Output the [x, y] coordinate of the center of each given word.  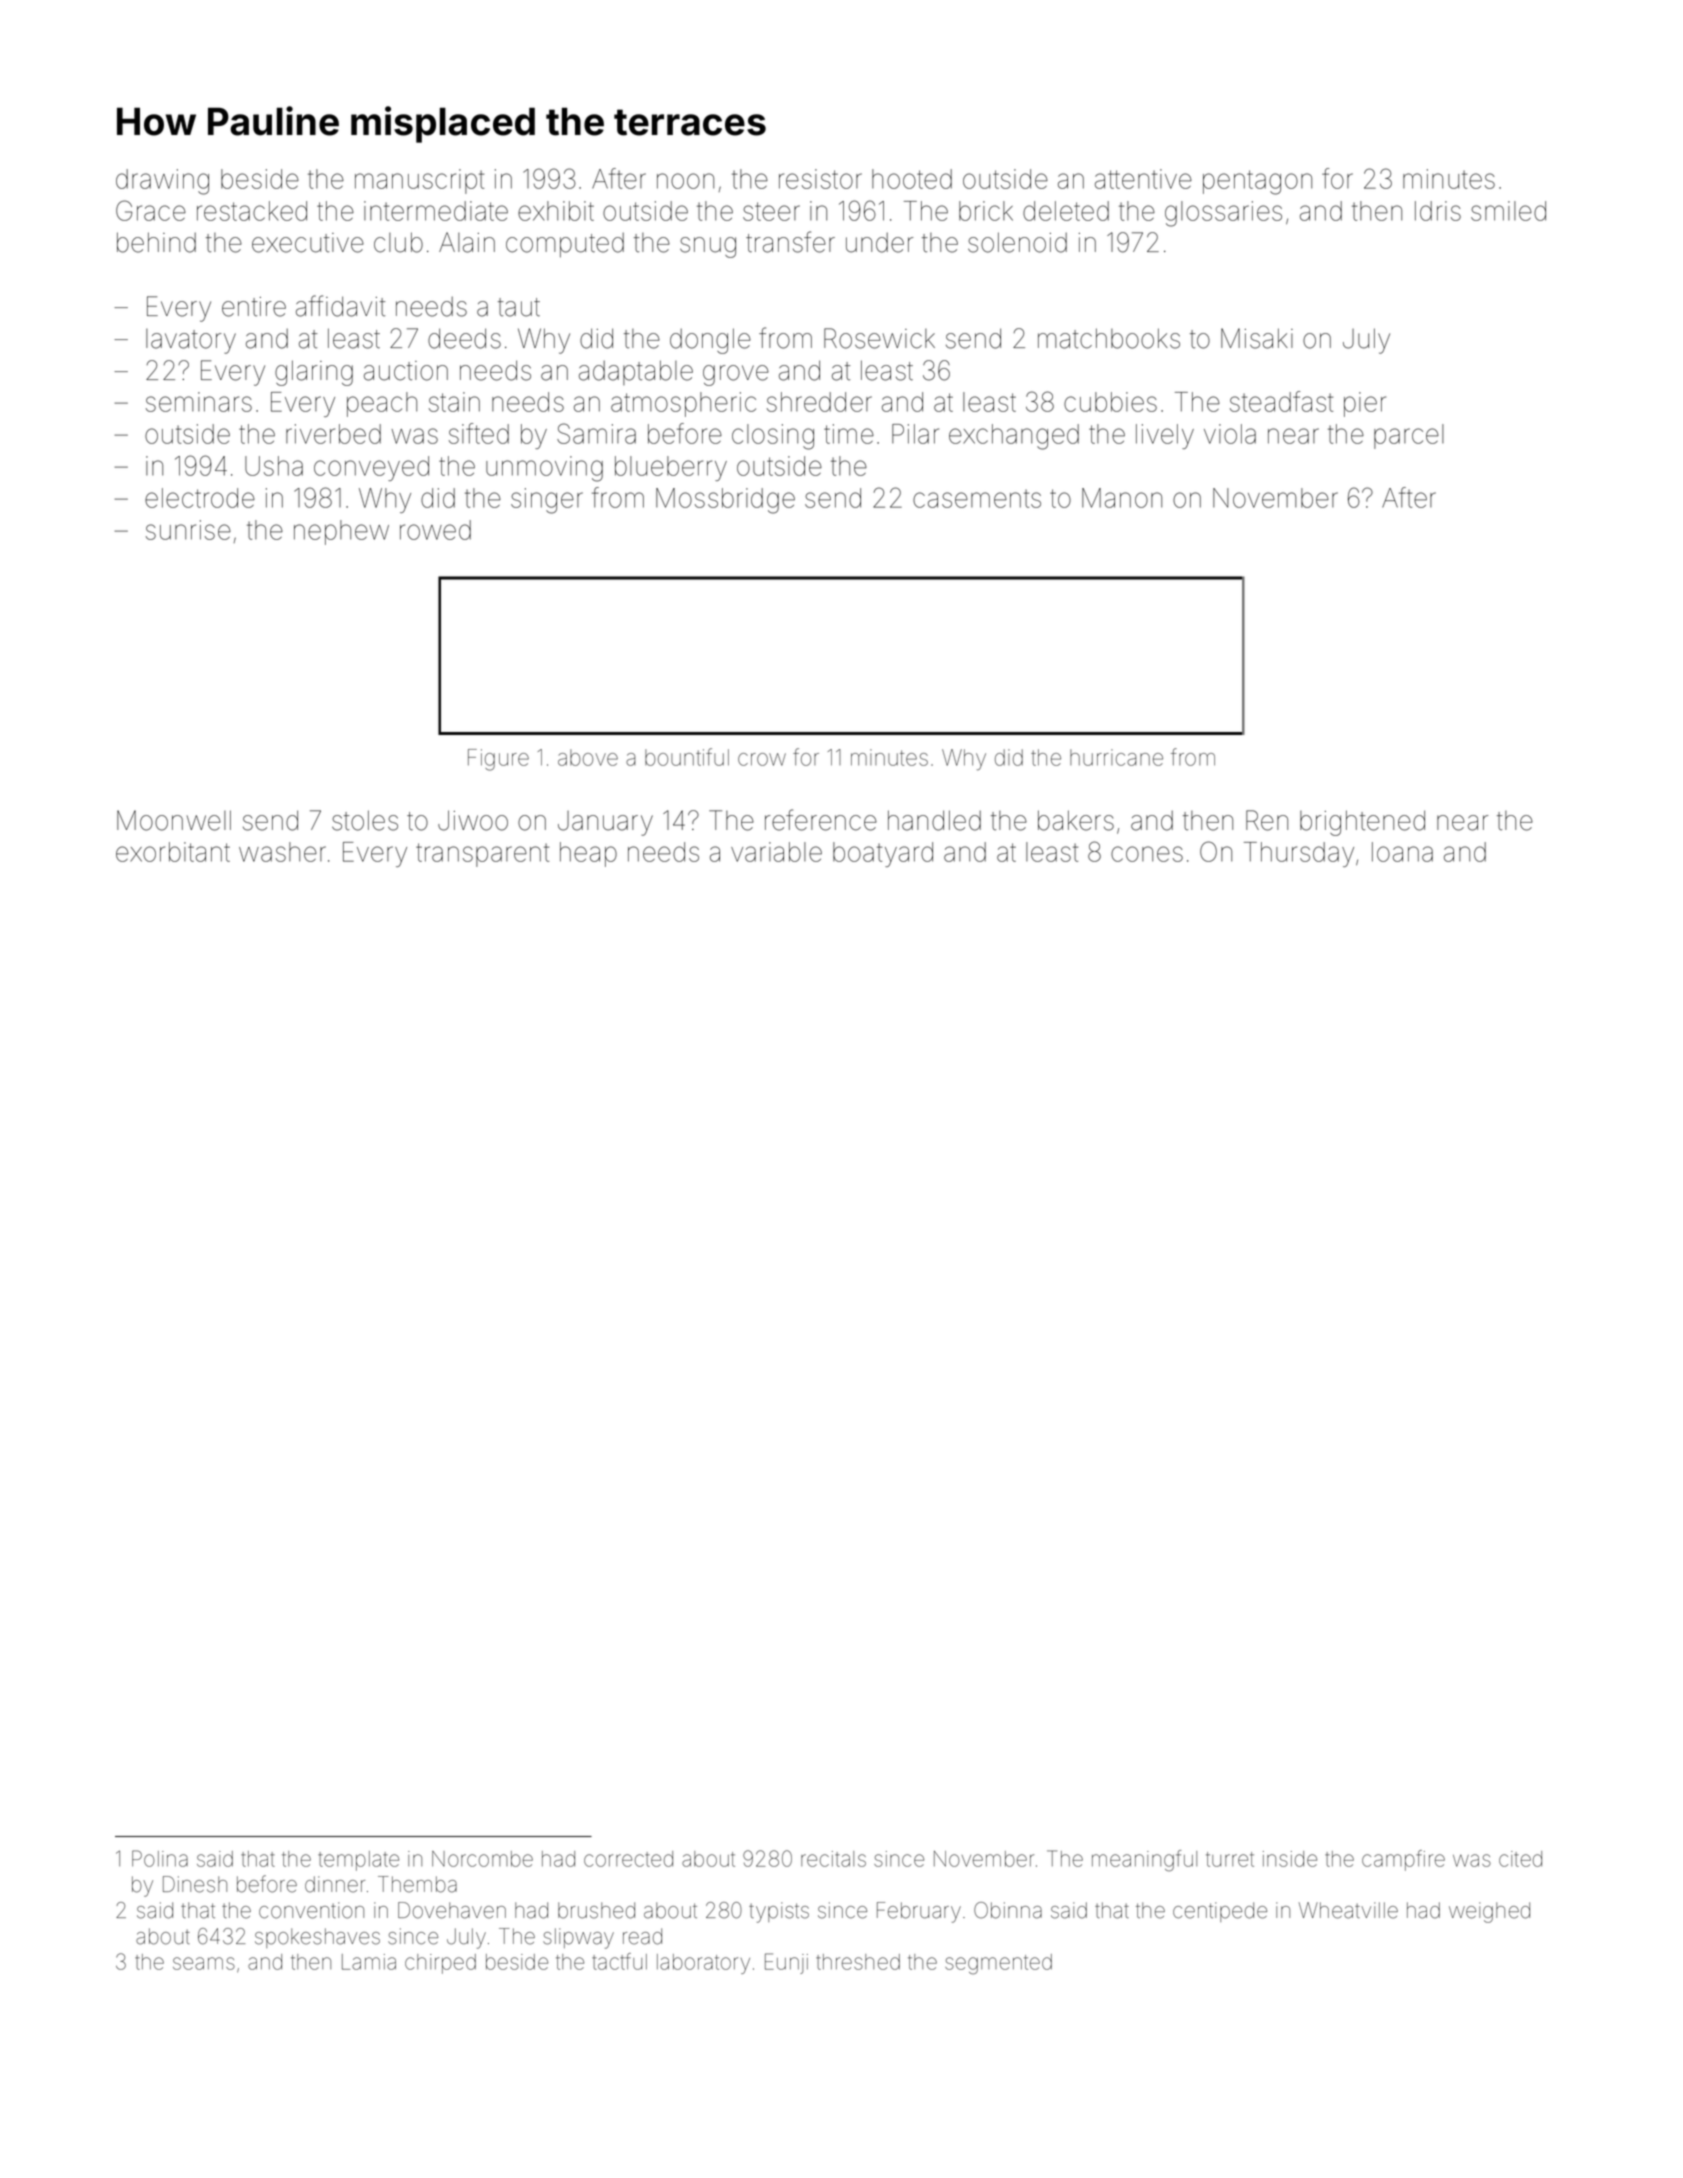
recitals [833, 1859]
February [919, 1912]
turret [1230, 1859]
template [358, 1861]
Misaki [1257, 338]
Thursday [1299, 854]
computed [565, 245]
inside [1290, 1859]
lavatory [191, 341]
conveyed [371, 468]
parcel [1409, 436]
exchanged [1014, 437]
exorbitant [173, 852]
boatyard [883, 854]
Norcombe [482, 1859]
